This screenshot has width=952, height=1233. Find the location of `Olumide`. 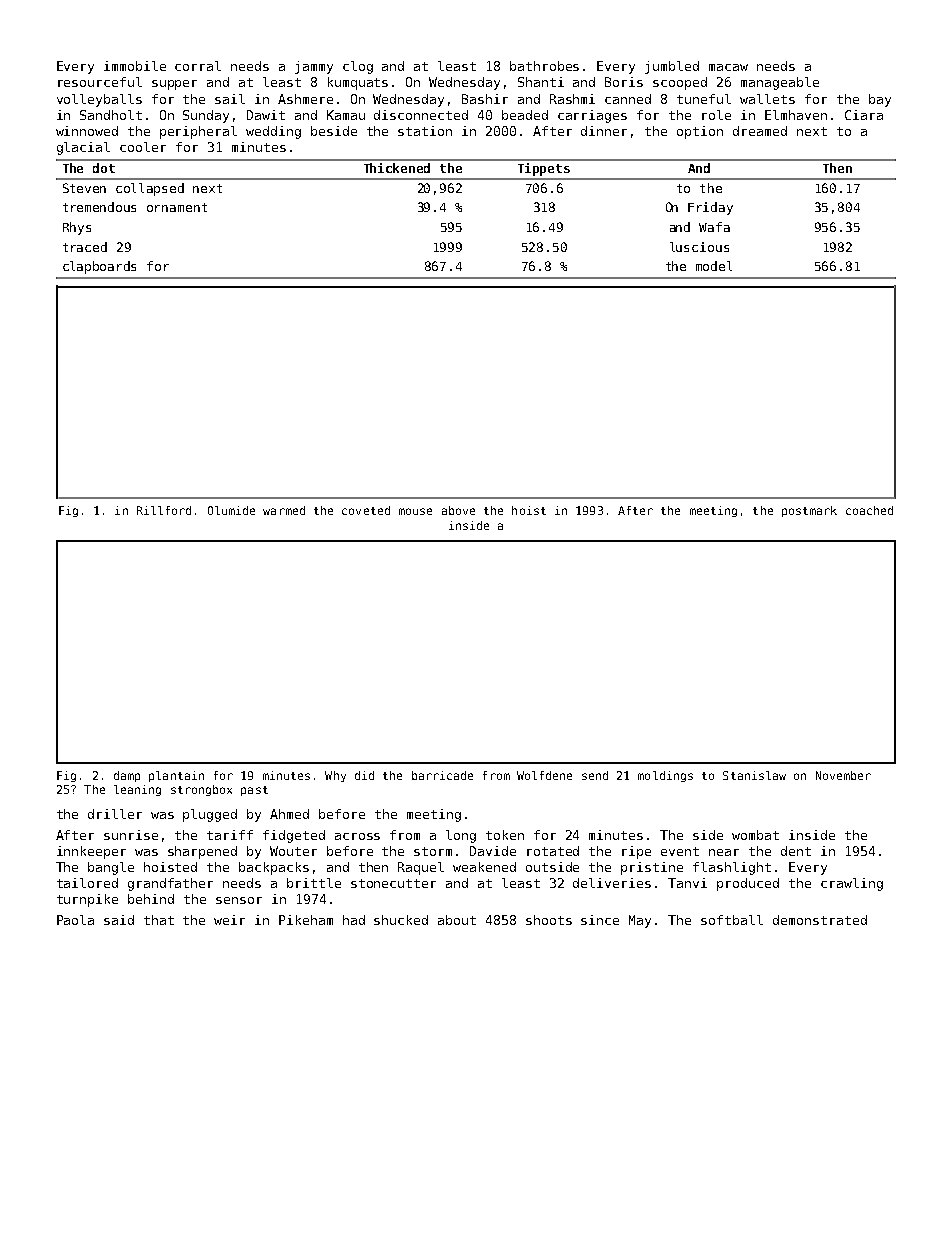

Olumide is located at coordinates (231, 510).
